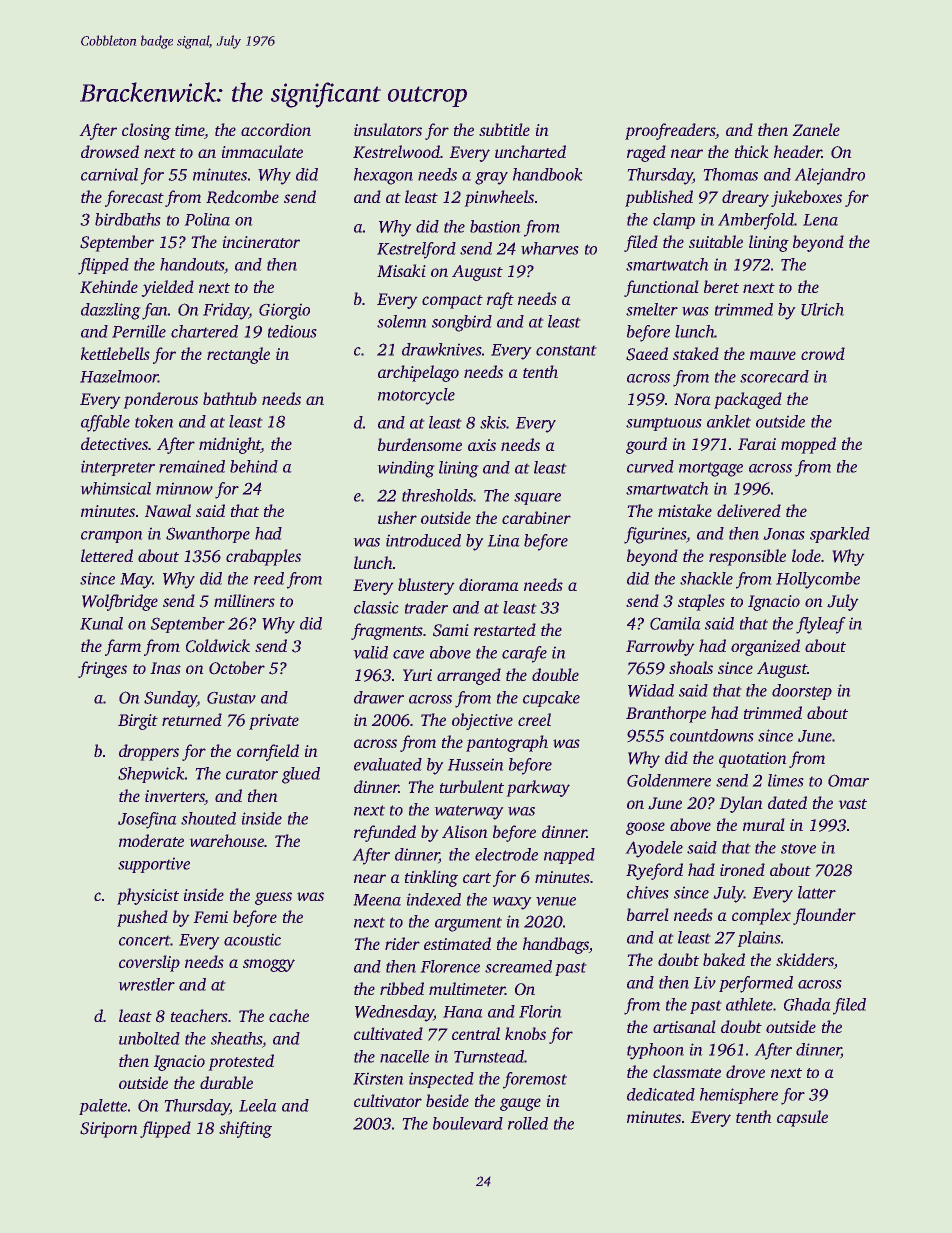  I want to click on Dylan, so click(741, 804).
